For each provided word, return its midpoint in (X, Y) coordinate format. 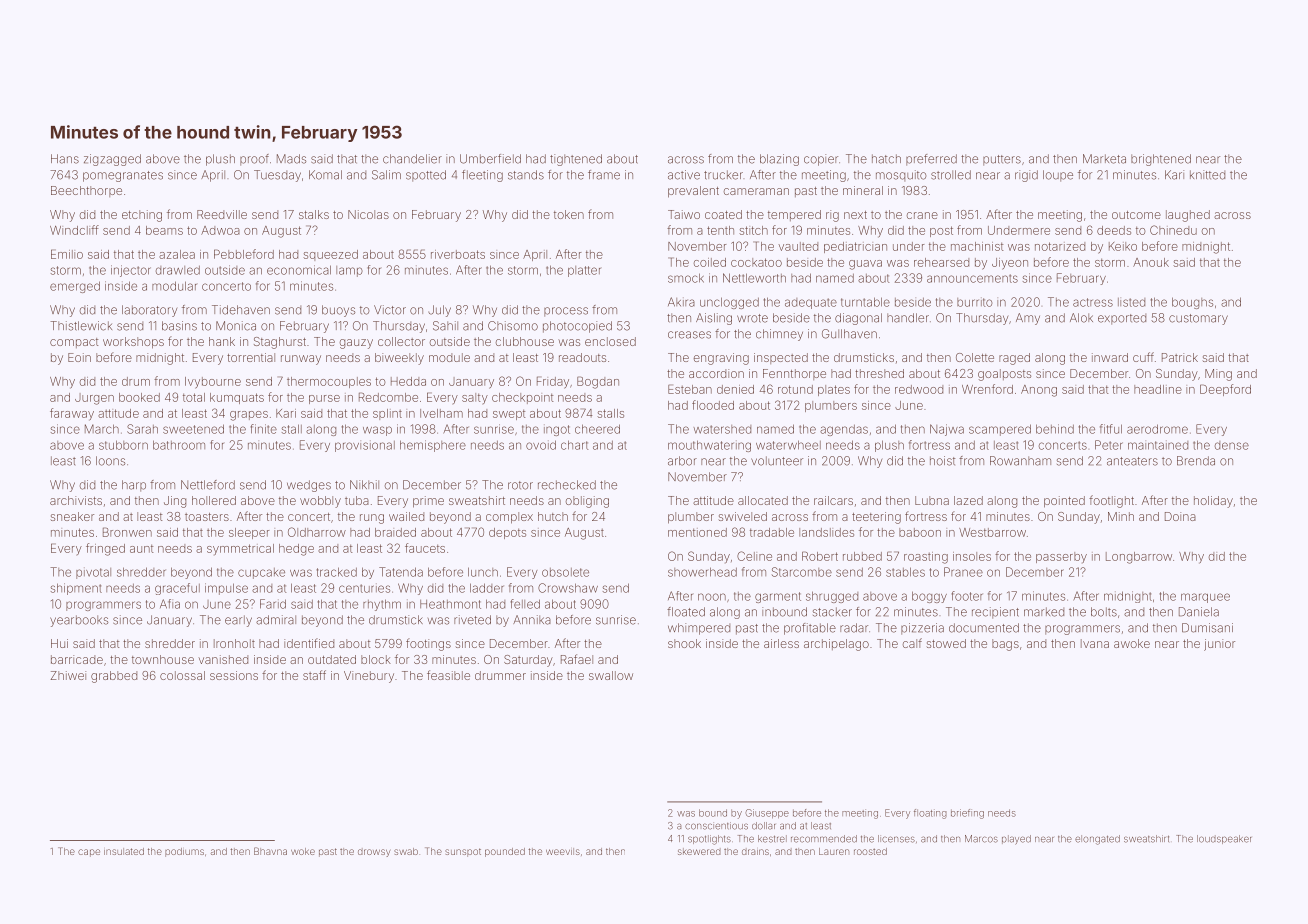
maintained (1158, 445)
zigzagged (112, 160)
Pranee (963, 572)
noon (712, 597)
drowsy (374, 852)
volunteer (777, 461)
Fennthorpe (794, 374)
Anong (1039, 391)
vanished (223, 659)
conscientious (716, 826)
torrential (251, 357)
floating (930, 814)
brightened (1161, 160)
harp (134, 486)
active (684, 175)
